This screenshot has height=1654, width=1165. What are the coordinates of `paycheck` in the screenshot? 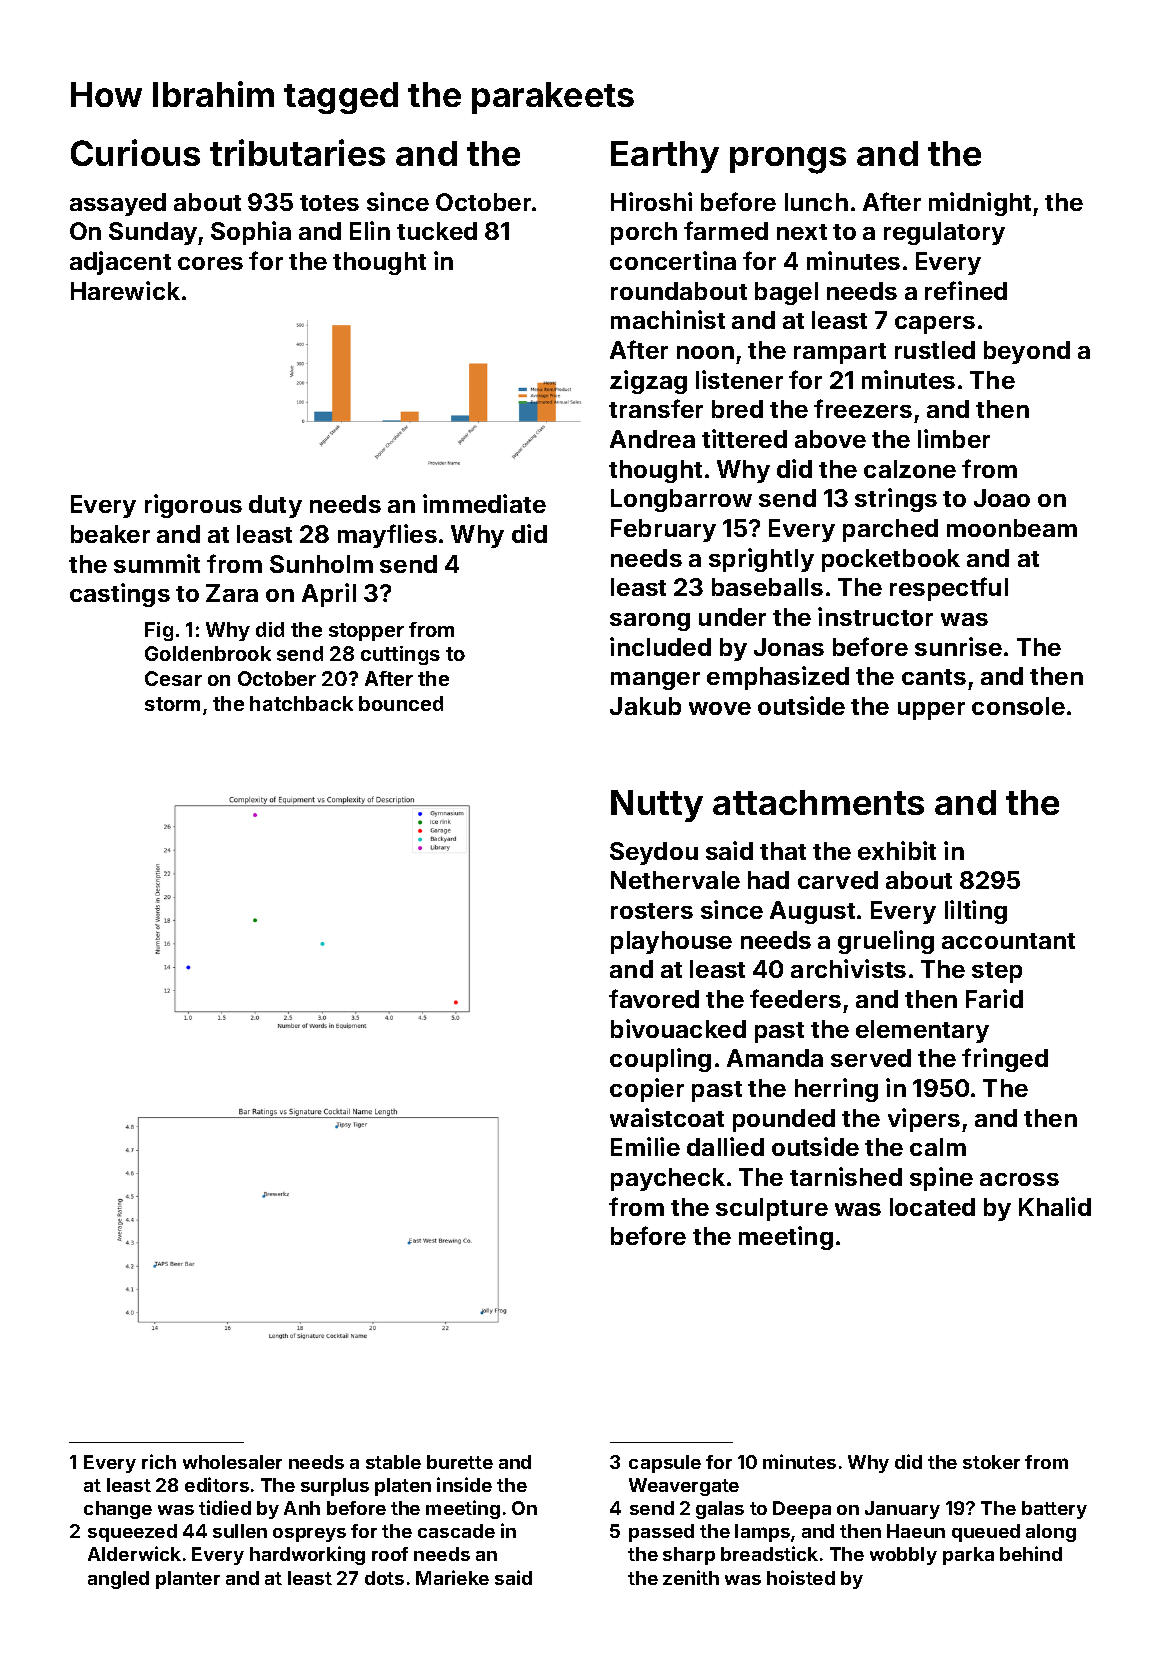 It's located at (668, 1179).
